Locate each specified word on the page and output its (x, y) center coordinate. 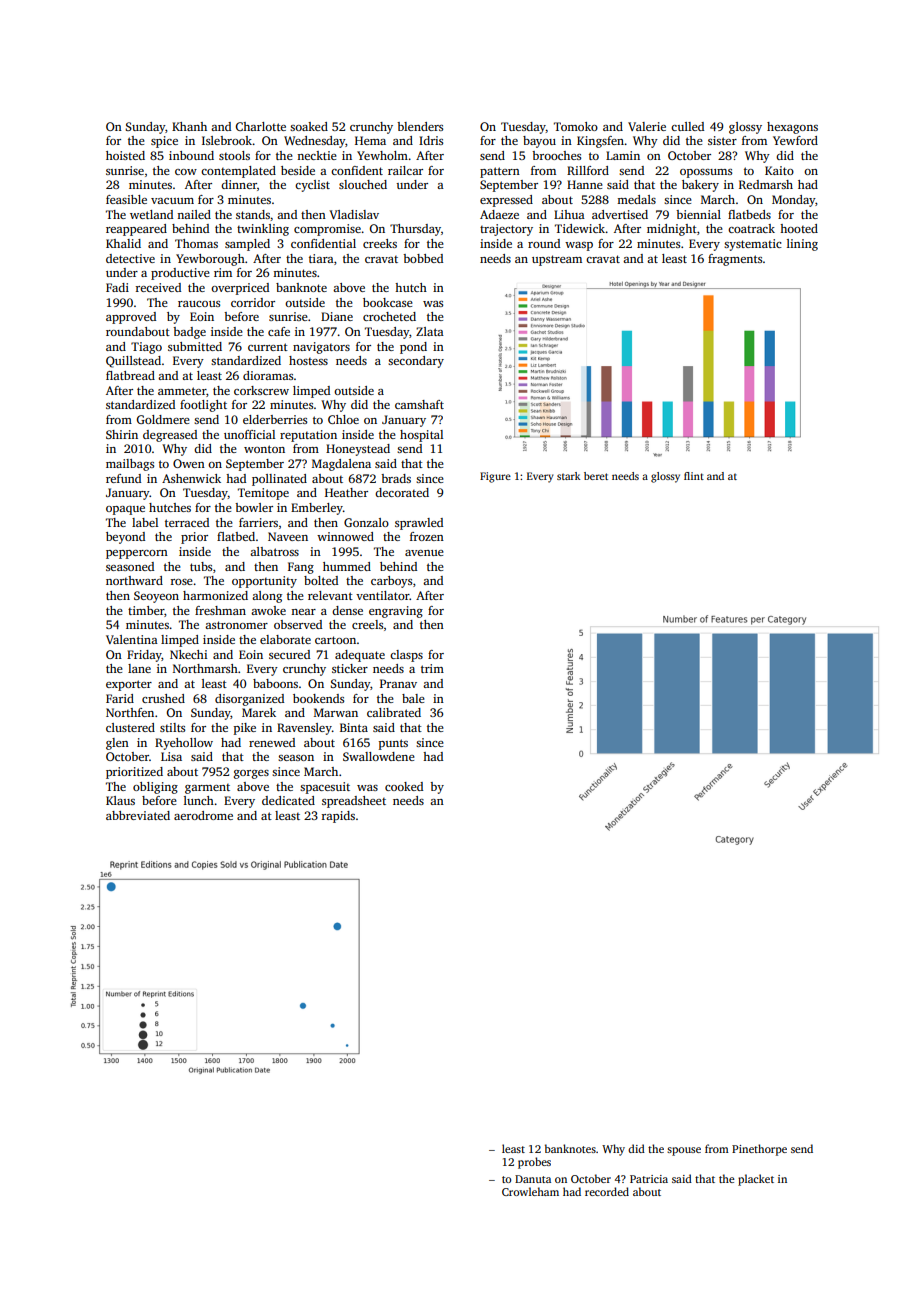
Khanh (189, 126)
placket (756, 1180)
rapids (338, 817)
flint (694, 476)
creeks (380, 243)
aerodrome (203, 815)
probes (534, 1163)
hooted (799, 228)
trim (432, 668)
